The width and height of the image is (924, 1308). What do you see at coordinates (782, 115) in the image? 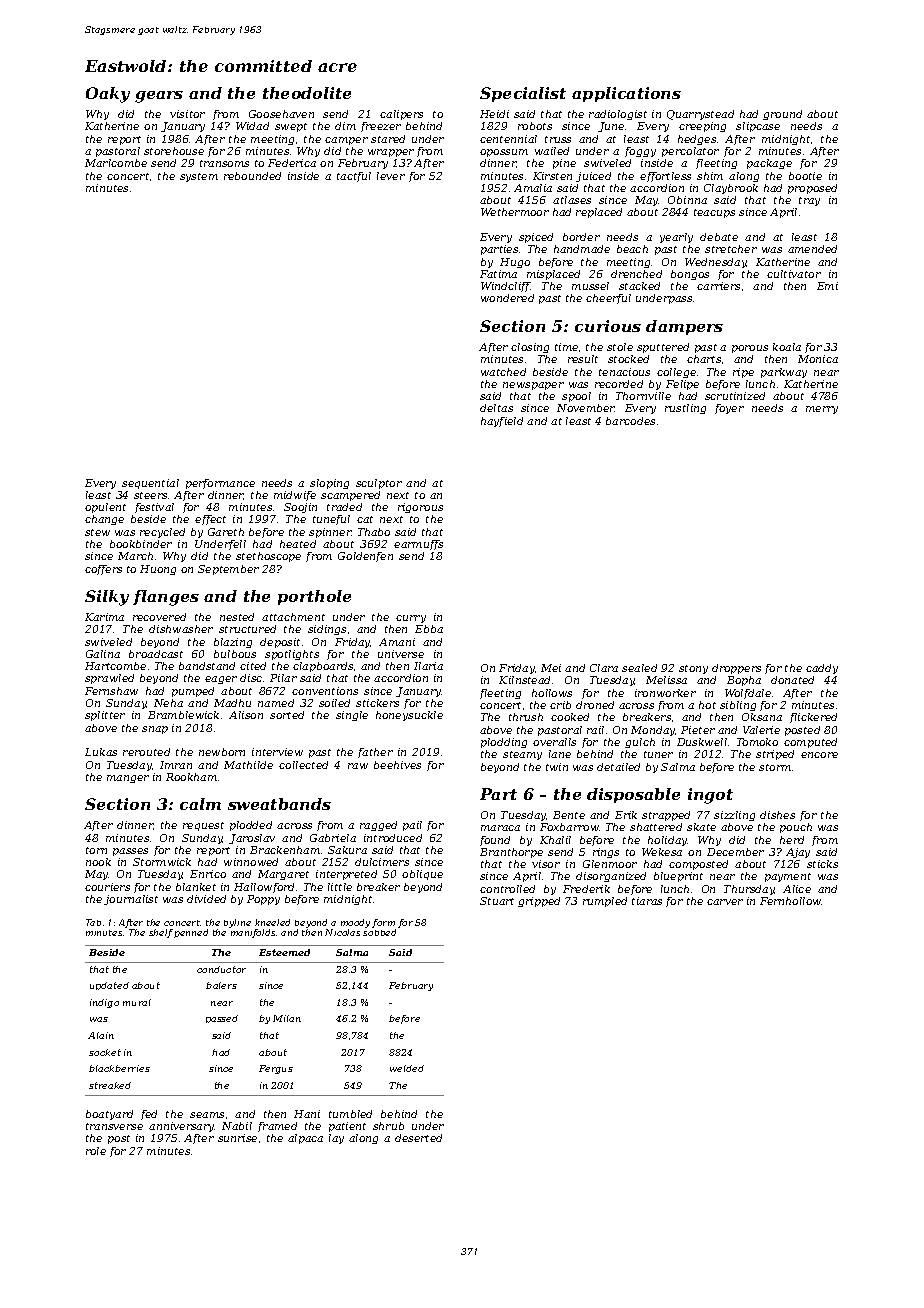
I see `ground` at bounding box center [782, 115].
